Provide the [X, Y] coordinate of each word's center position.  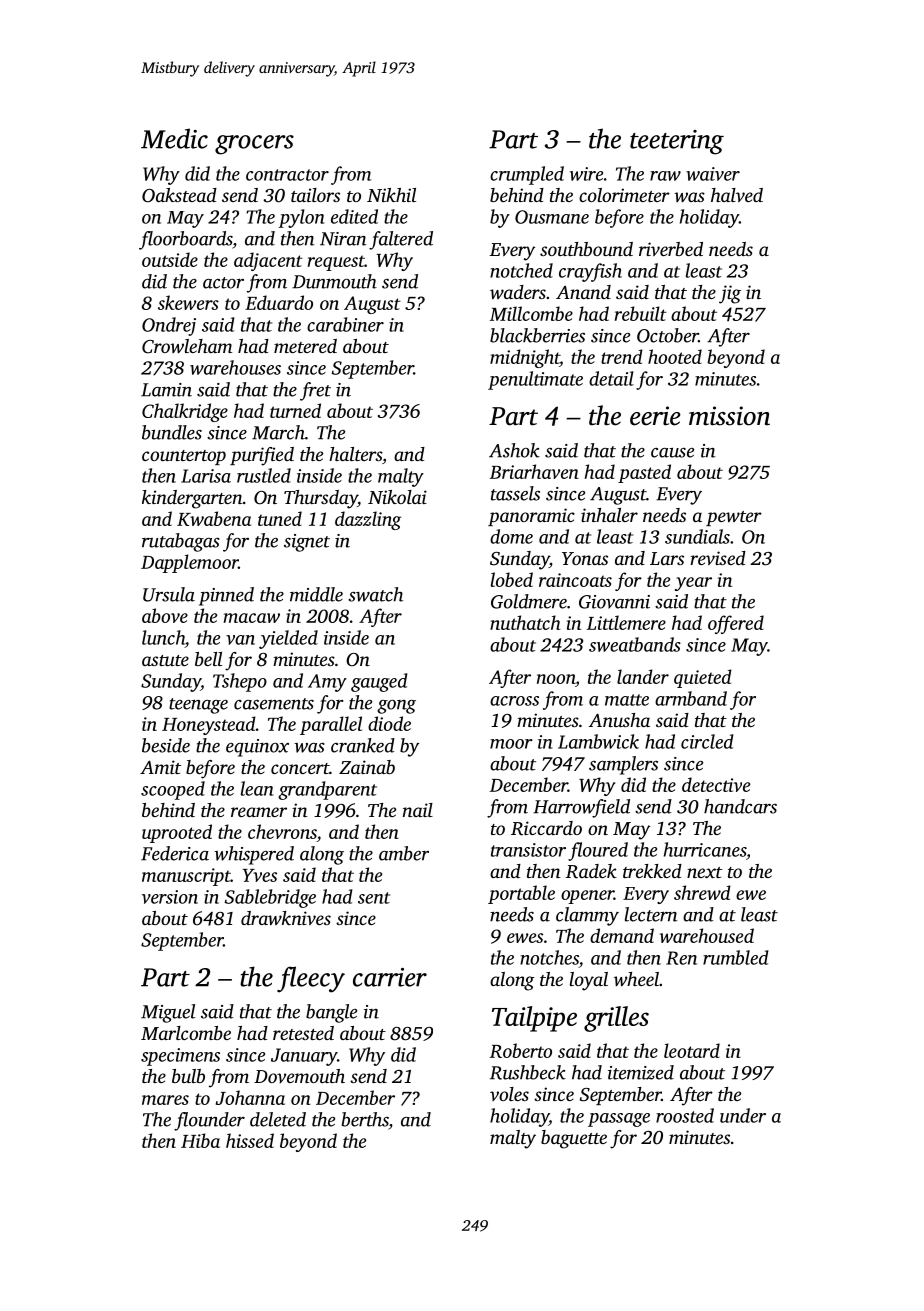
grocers [254, 145]
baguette [574, 1139]
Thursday [321, 499]
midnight [525, 358]
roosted [685, 1115]
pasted [644, 473]
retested [303, 1033]
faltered [401, 240]
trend [622, 356]
